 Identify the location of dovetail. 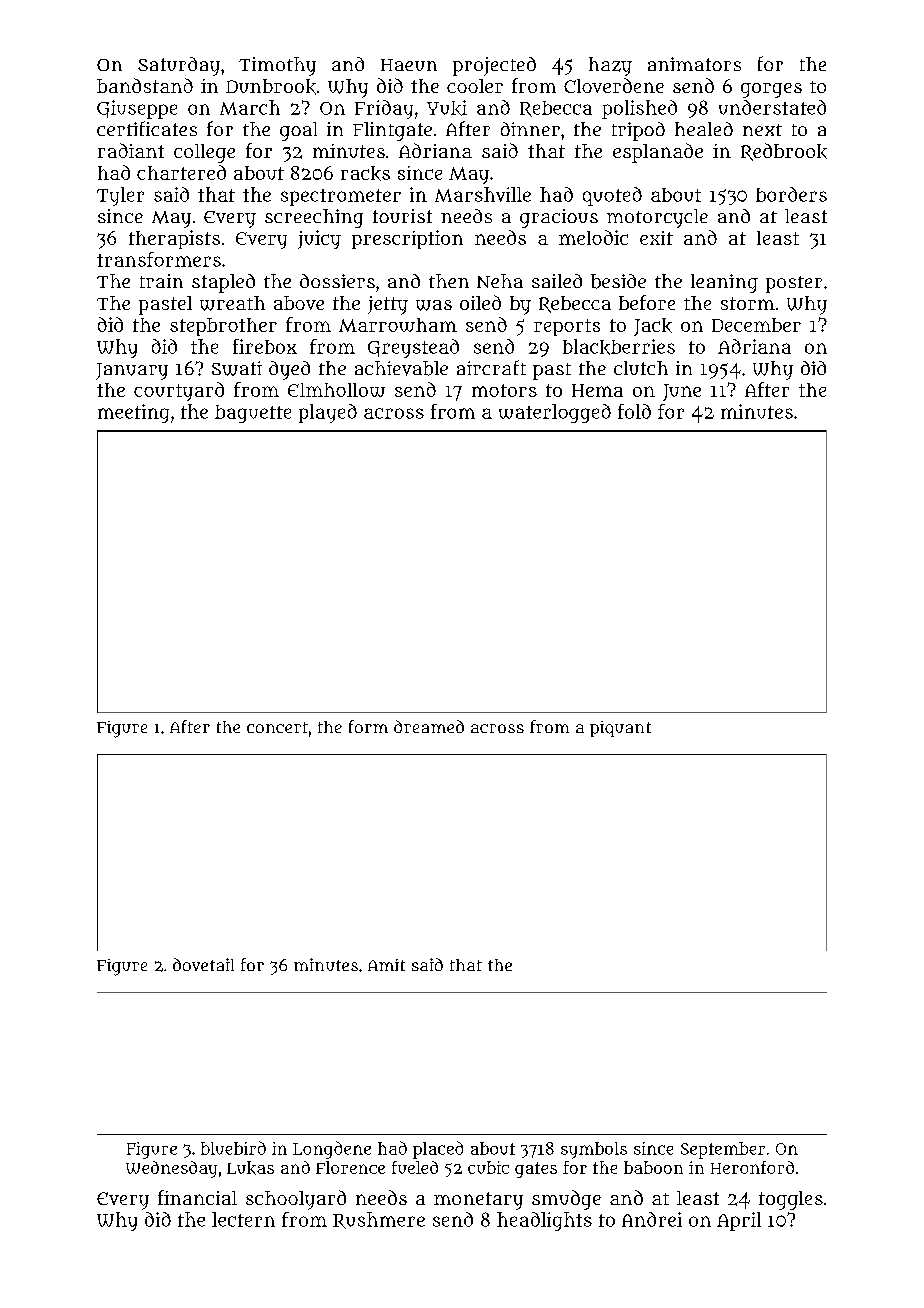
(203, 964).
